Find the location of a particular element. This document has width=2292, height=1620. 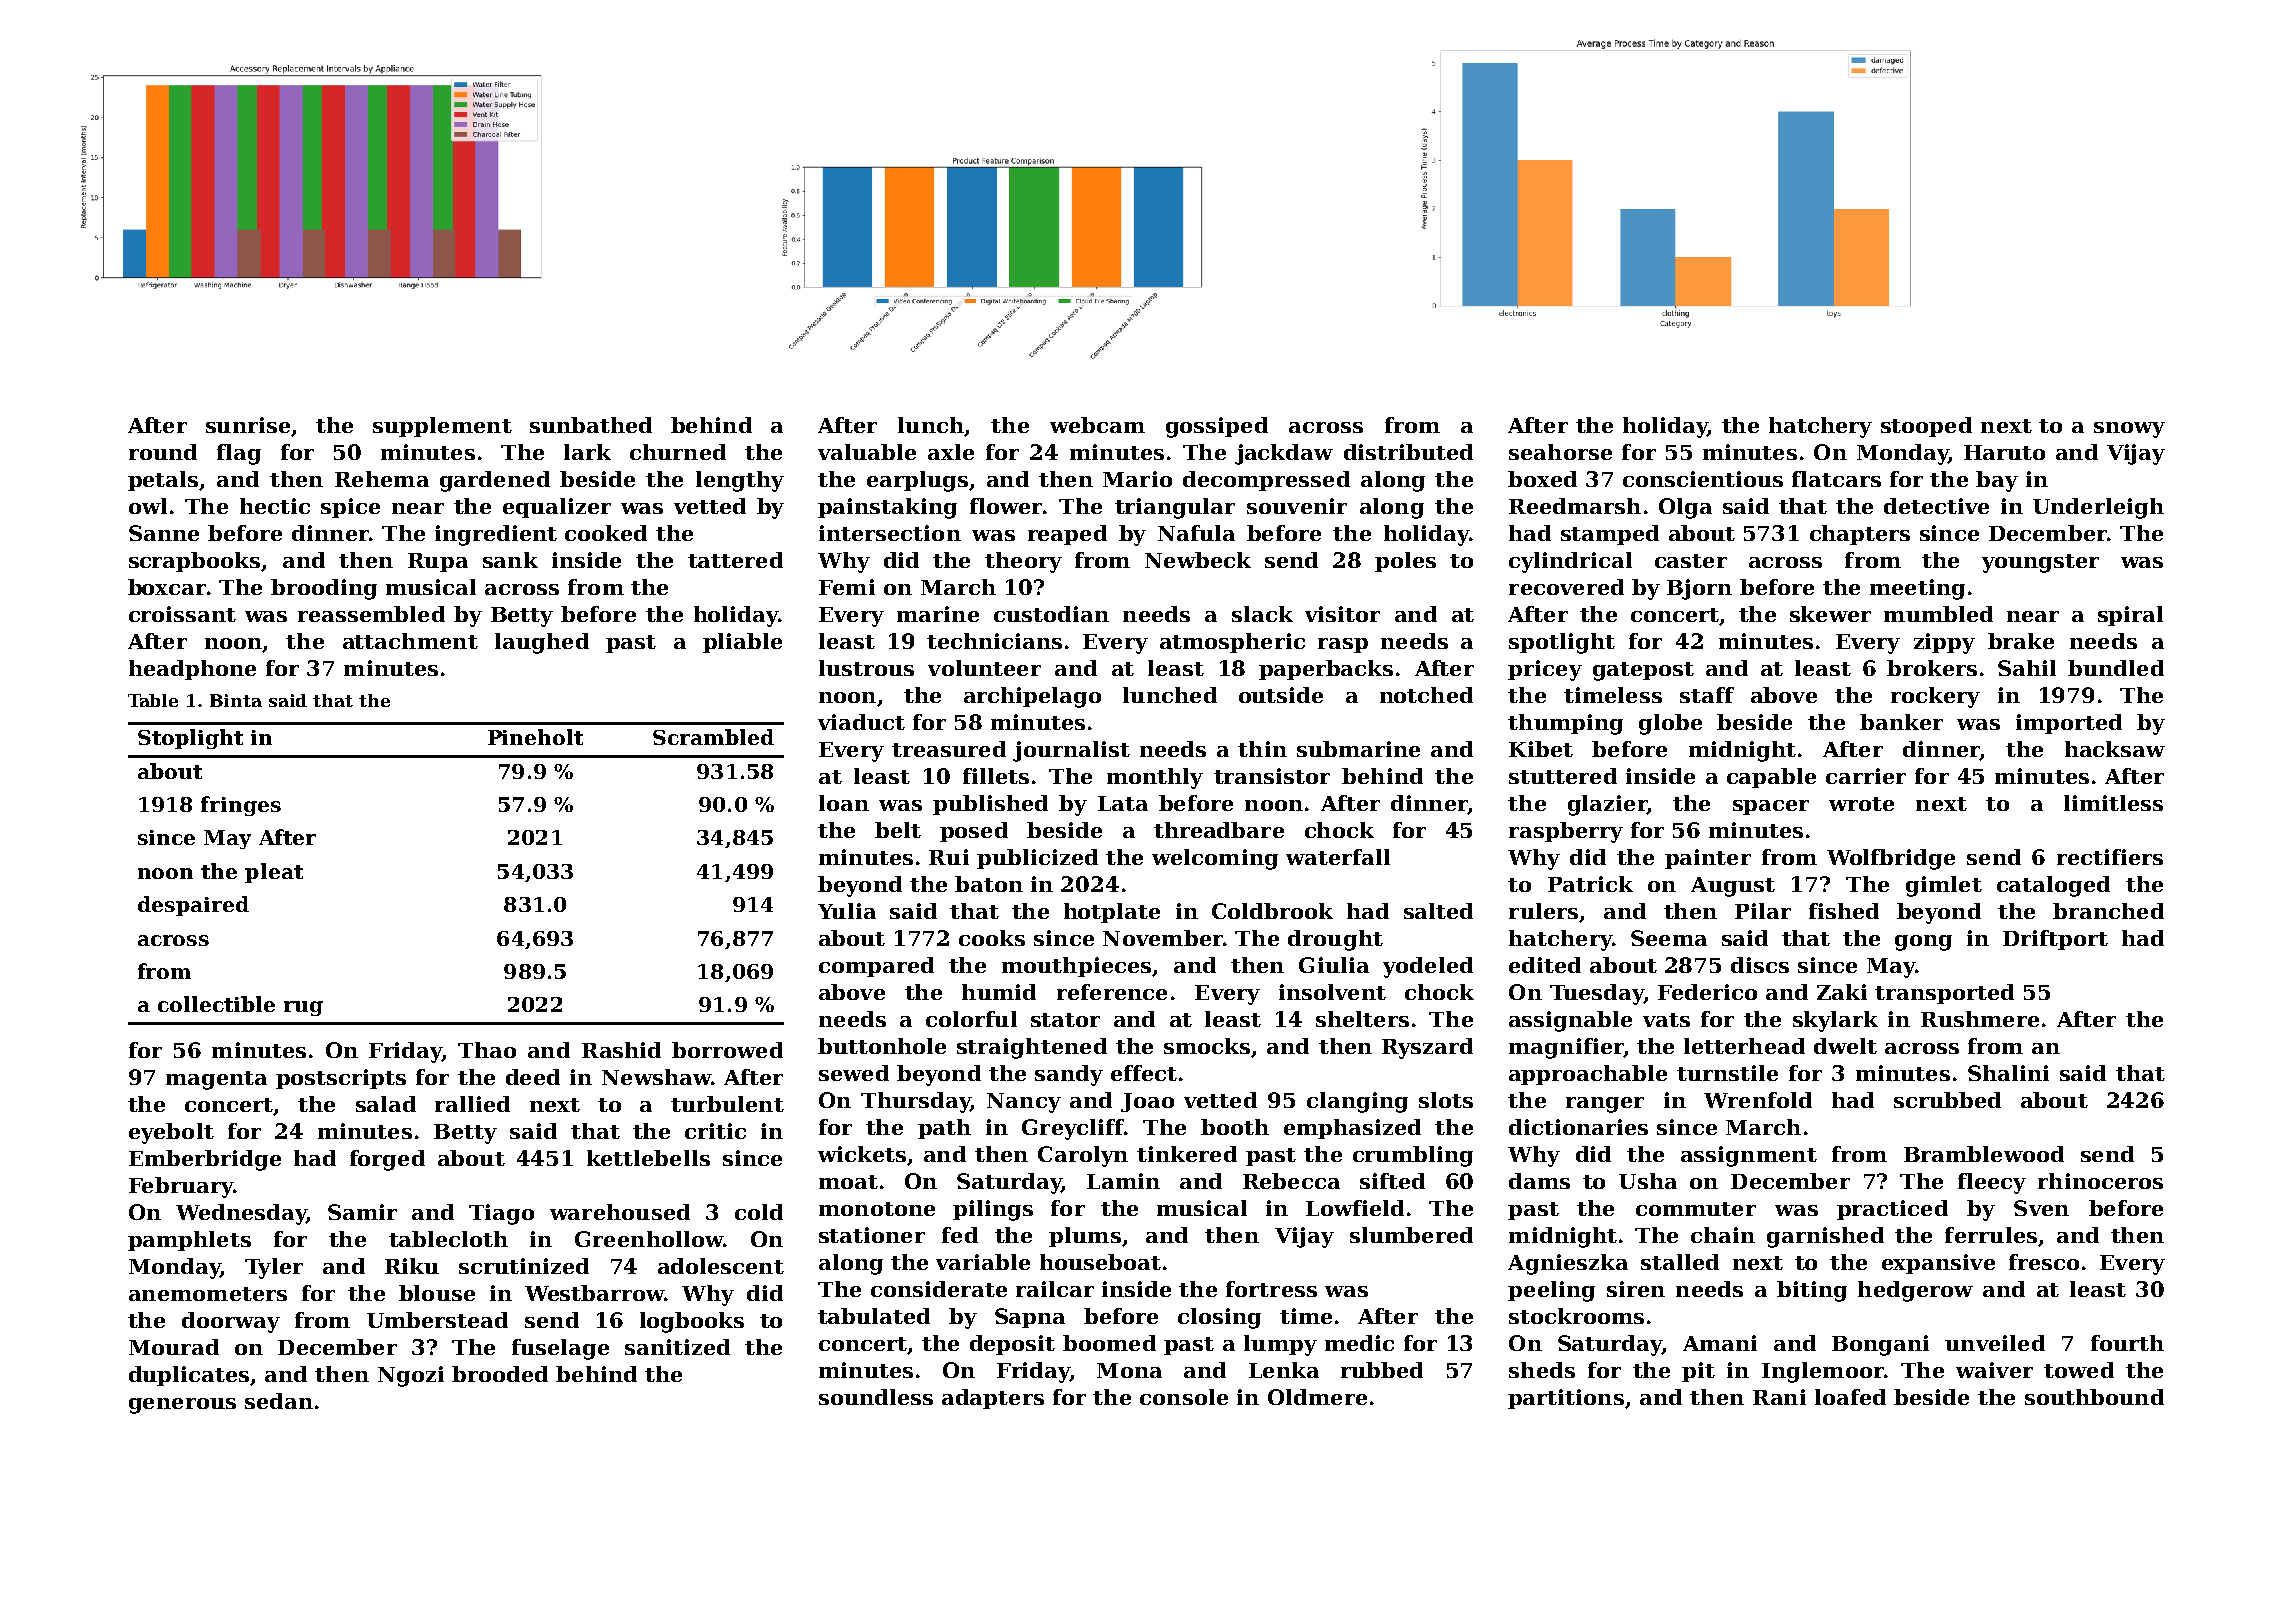

lengthy is located at coordinates (740, 481).
